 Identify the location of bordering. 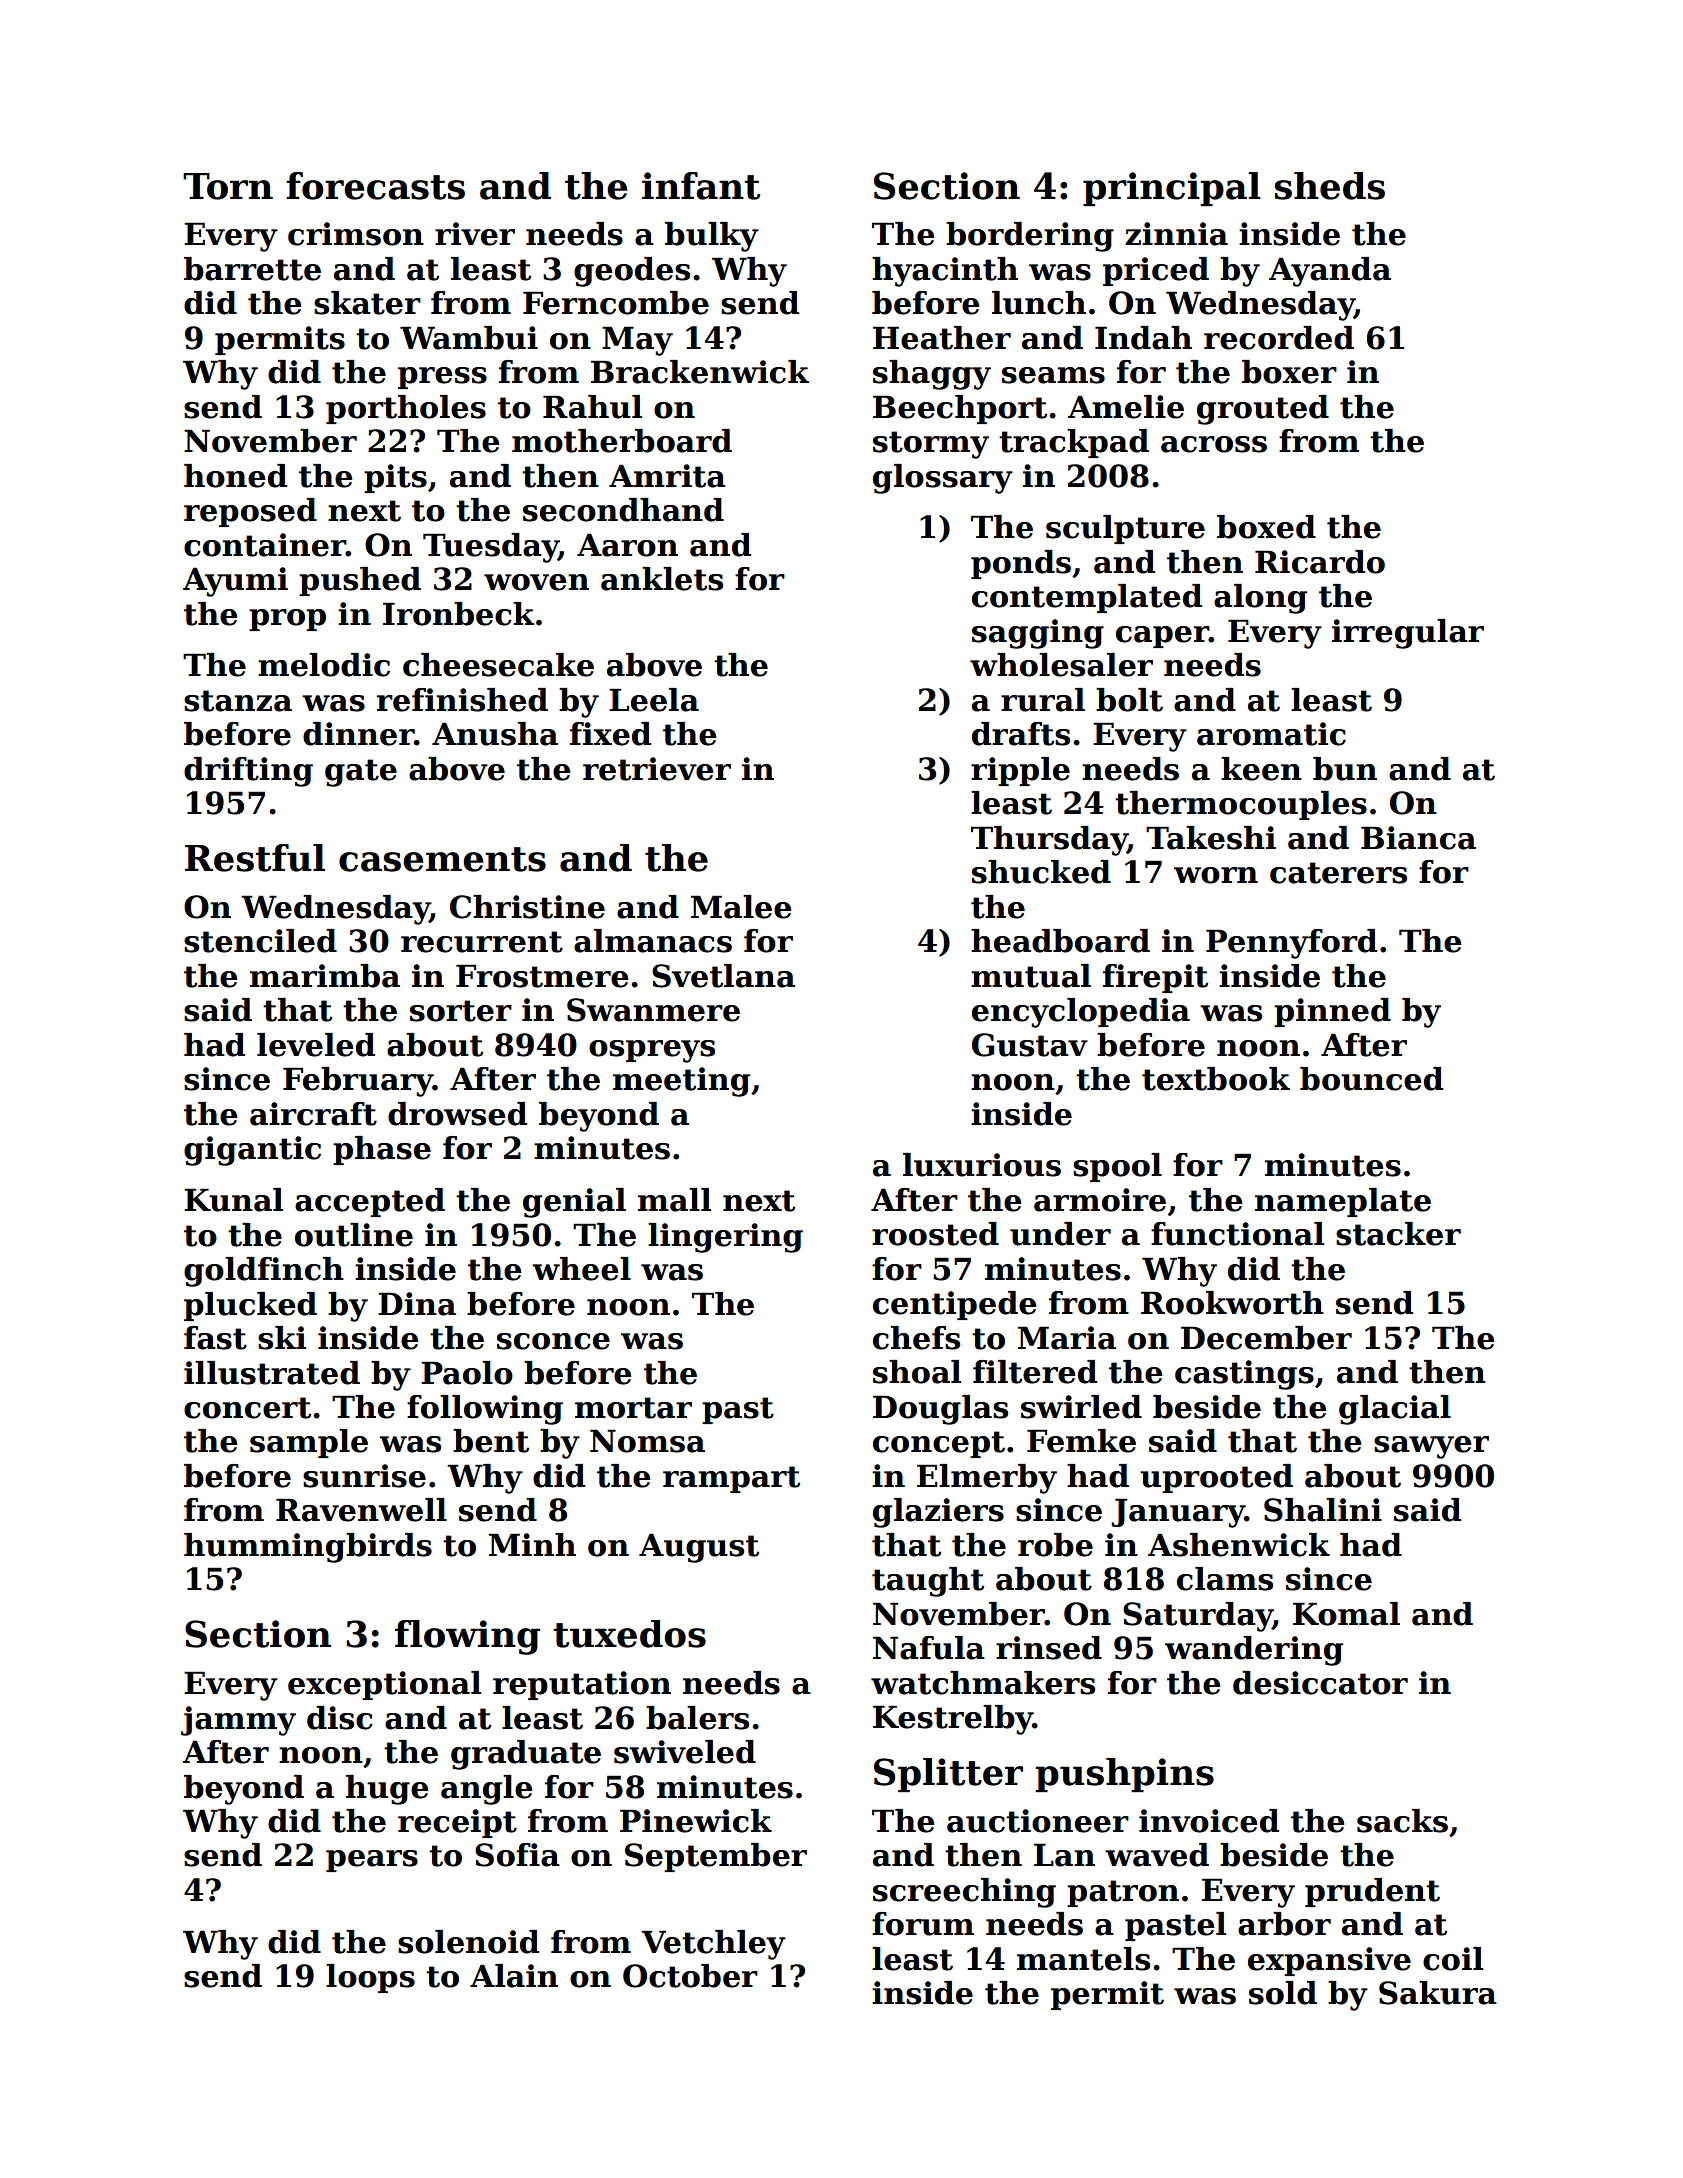
(1030, 237).
